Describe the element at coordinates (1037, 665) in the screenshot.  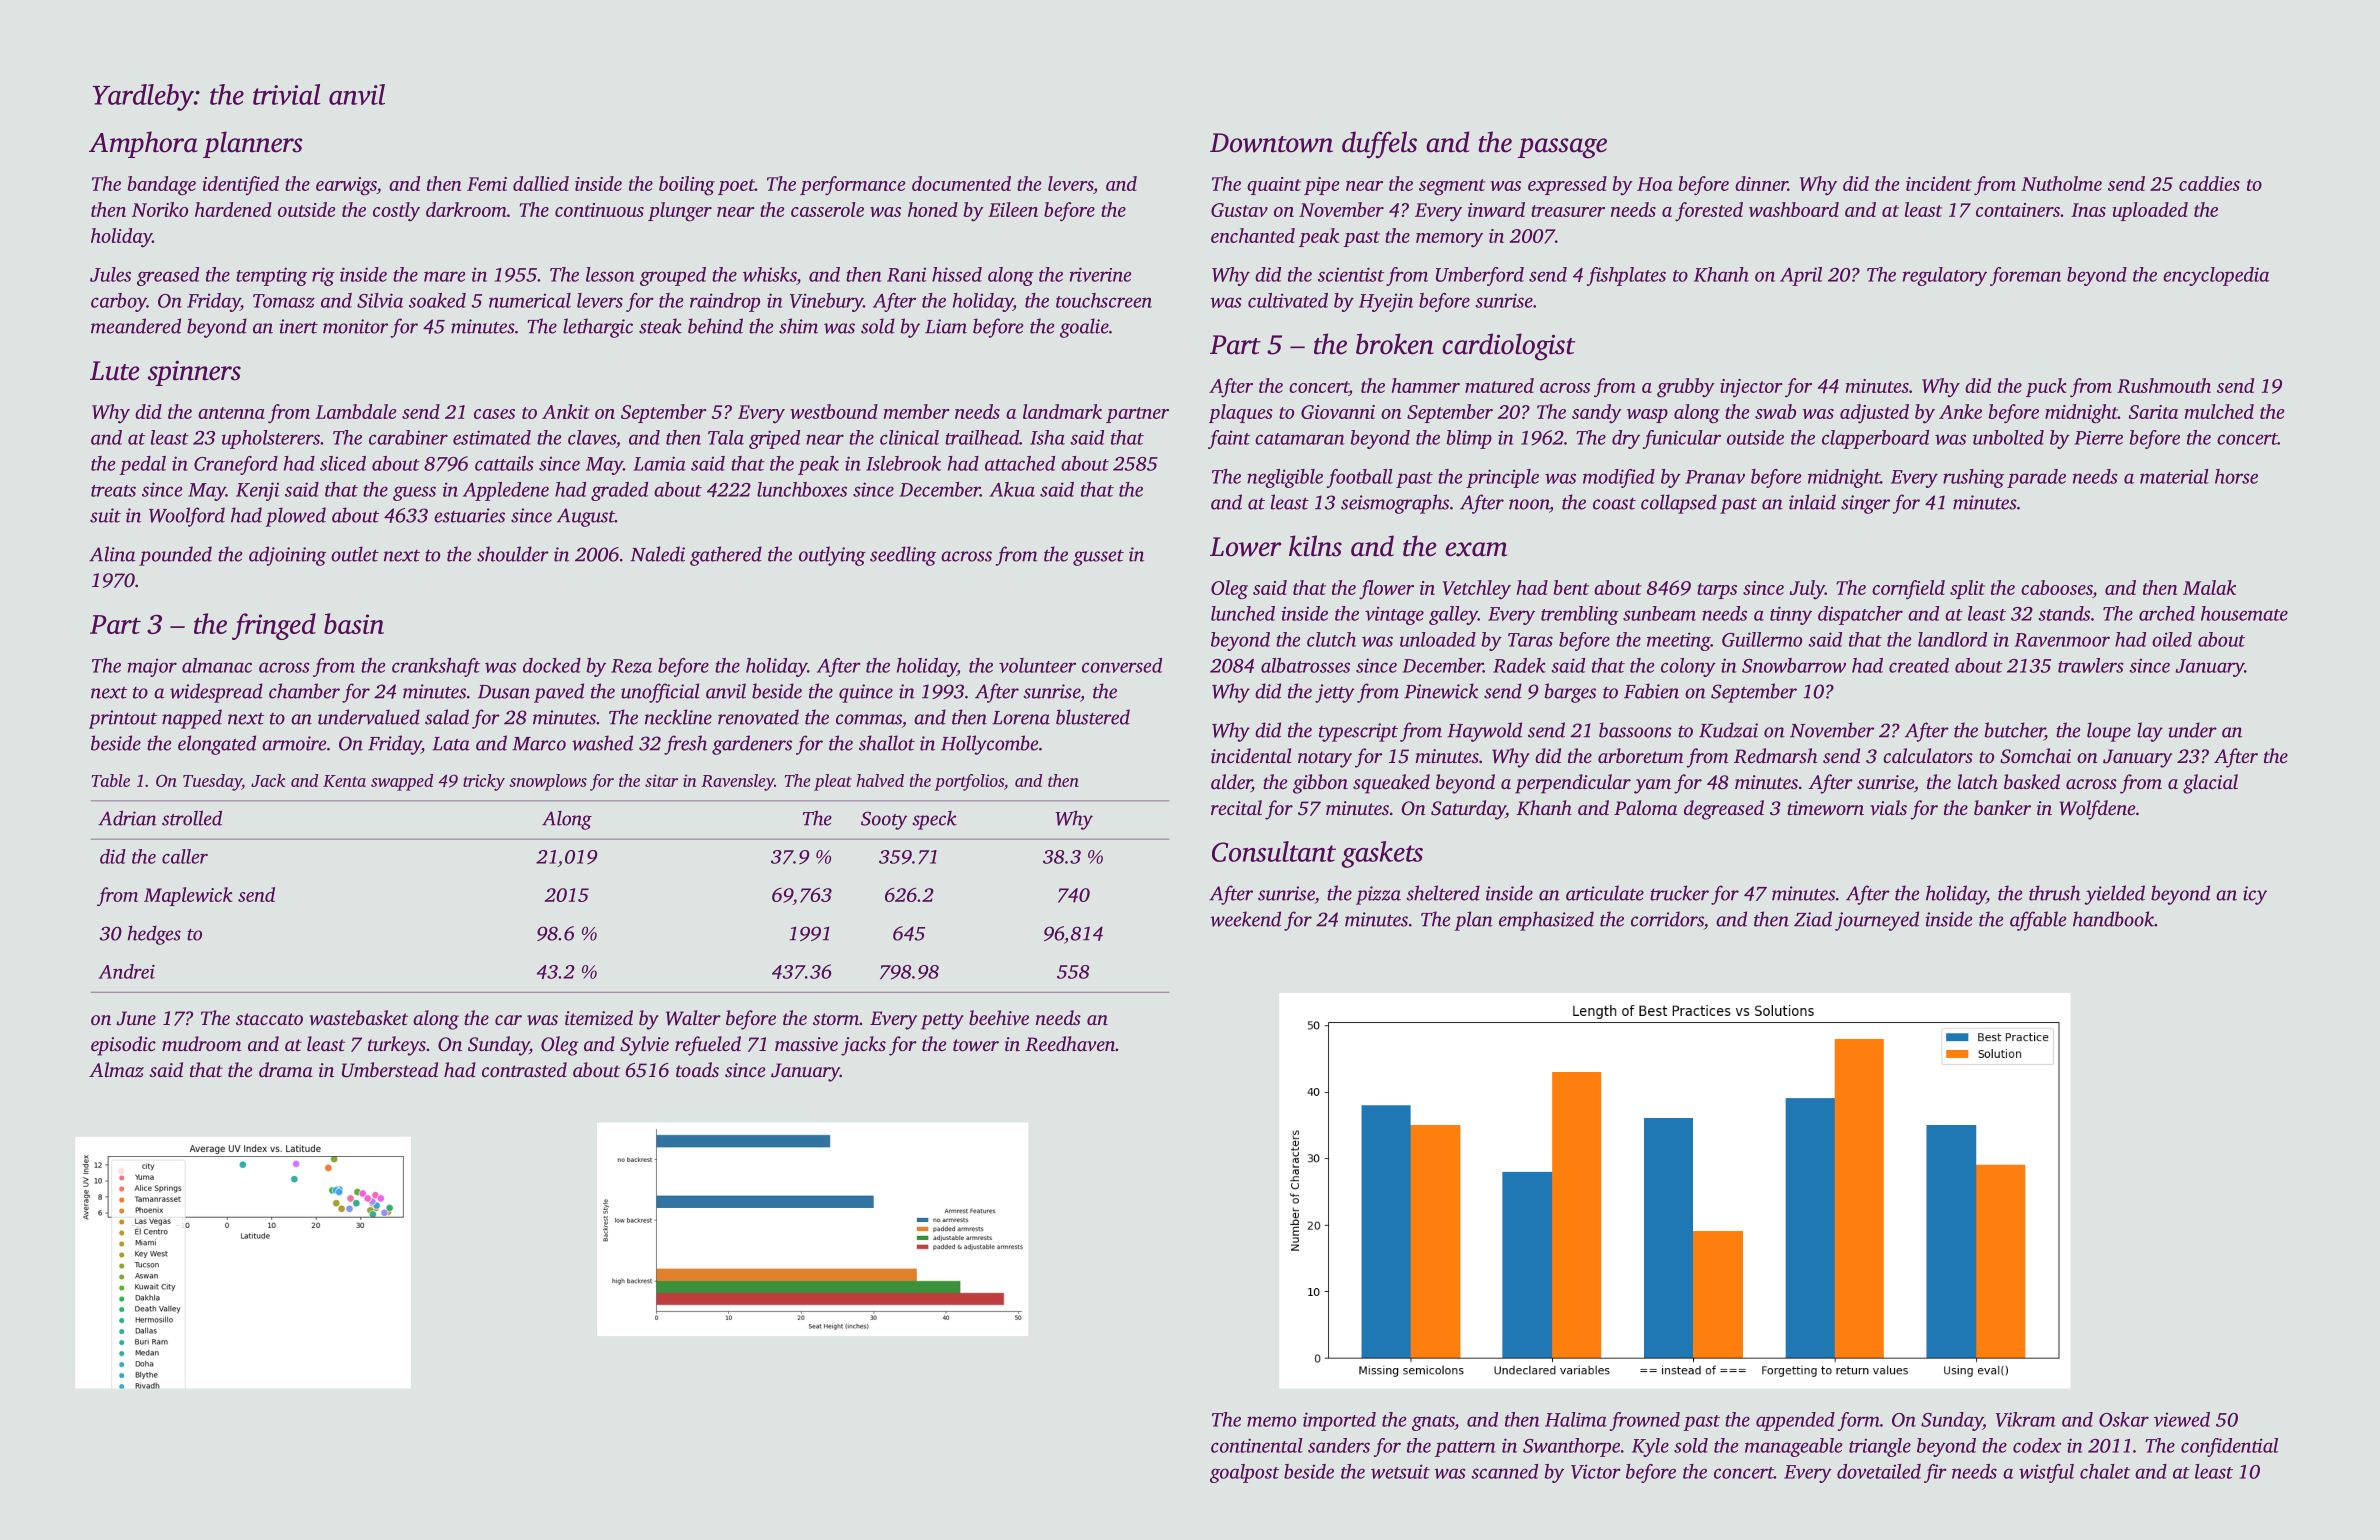
I see `volunteer` at that location.
